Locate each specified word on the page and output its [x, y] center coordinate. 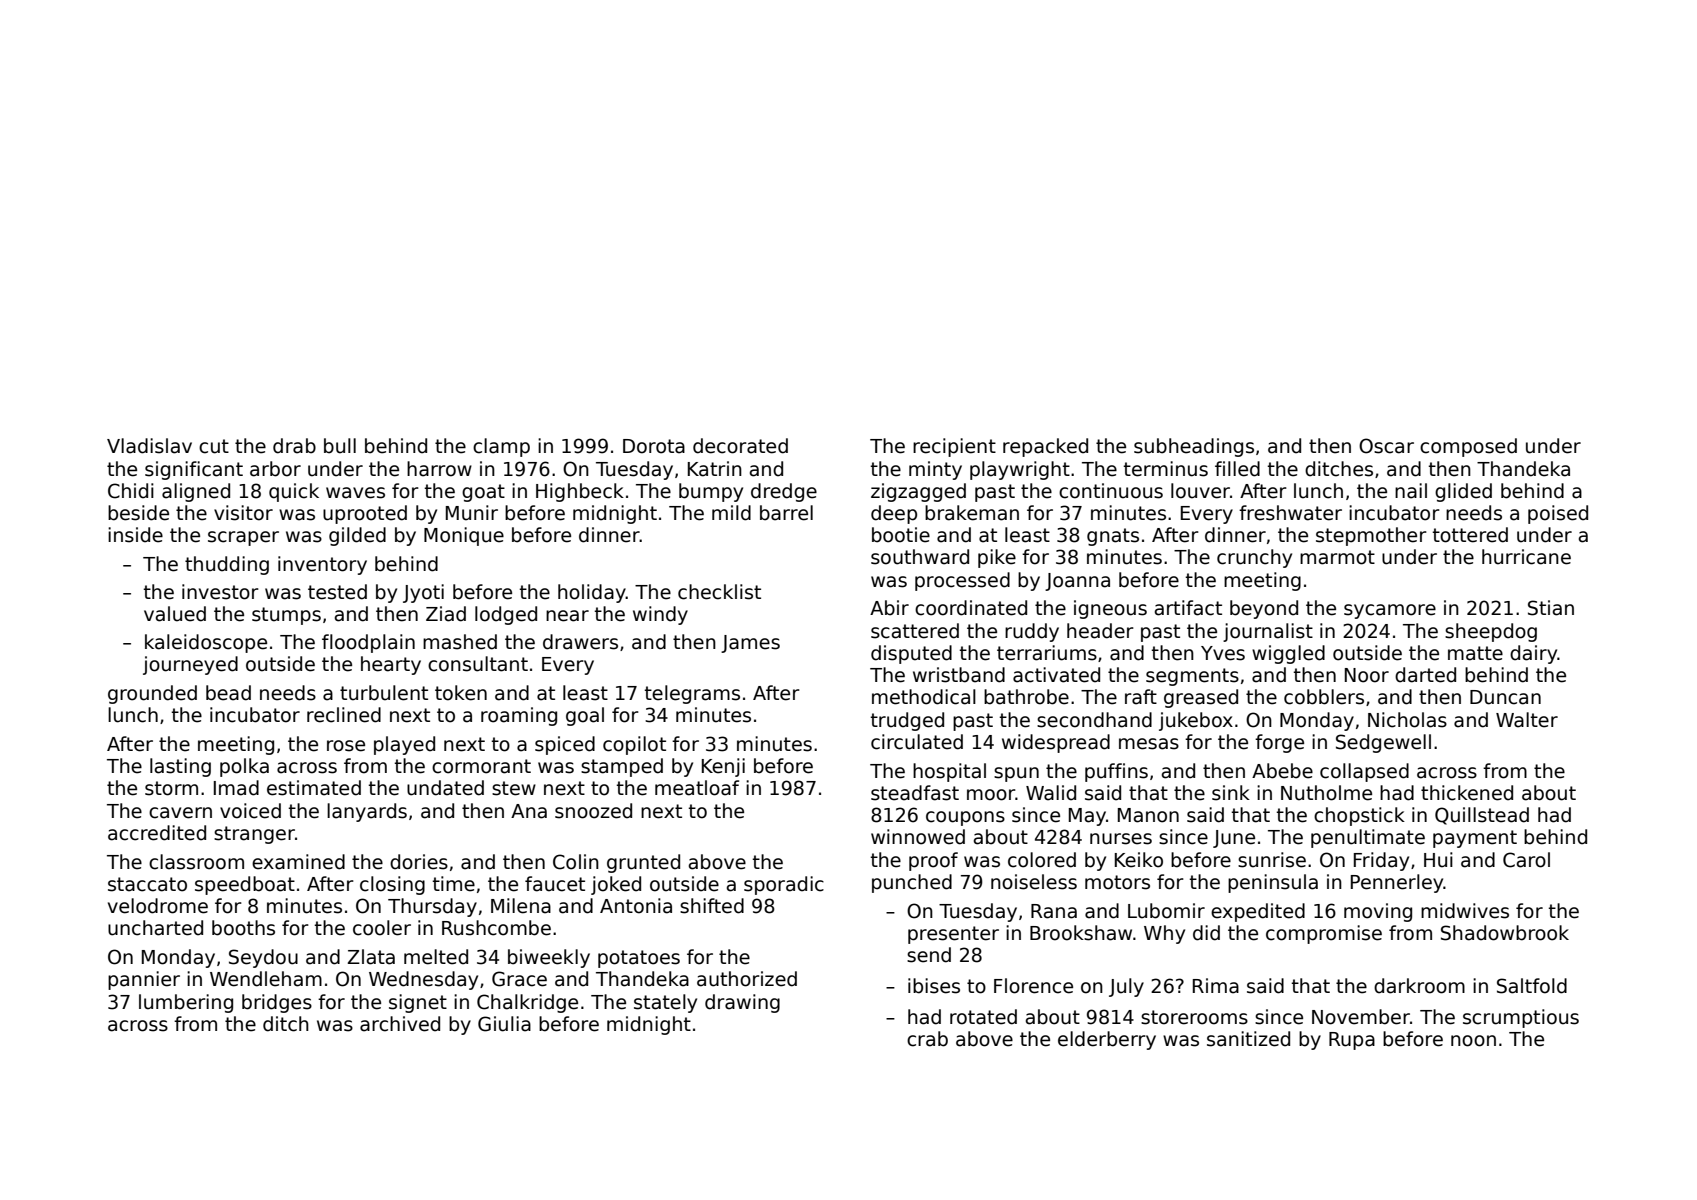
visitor [243, 513]
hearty [391, 665]
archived [400, 1024]
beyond [1264, 609]
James [750, 644]
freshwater [1290, 513]
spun [1016, 774]
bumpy [711, 492]
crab [927, 1039]
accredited [157, 833]
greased [1201, 698]
